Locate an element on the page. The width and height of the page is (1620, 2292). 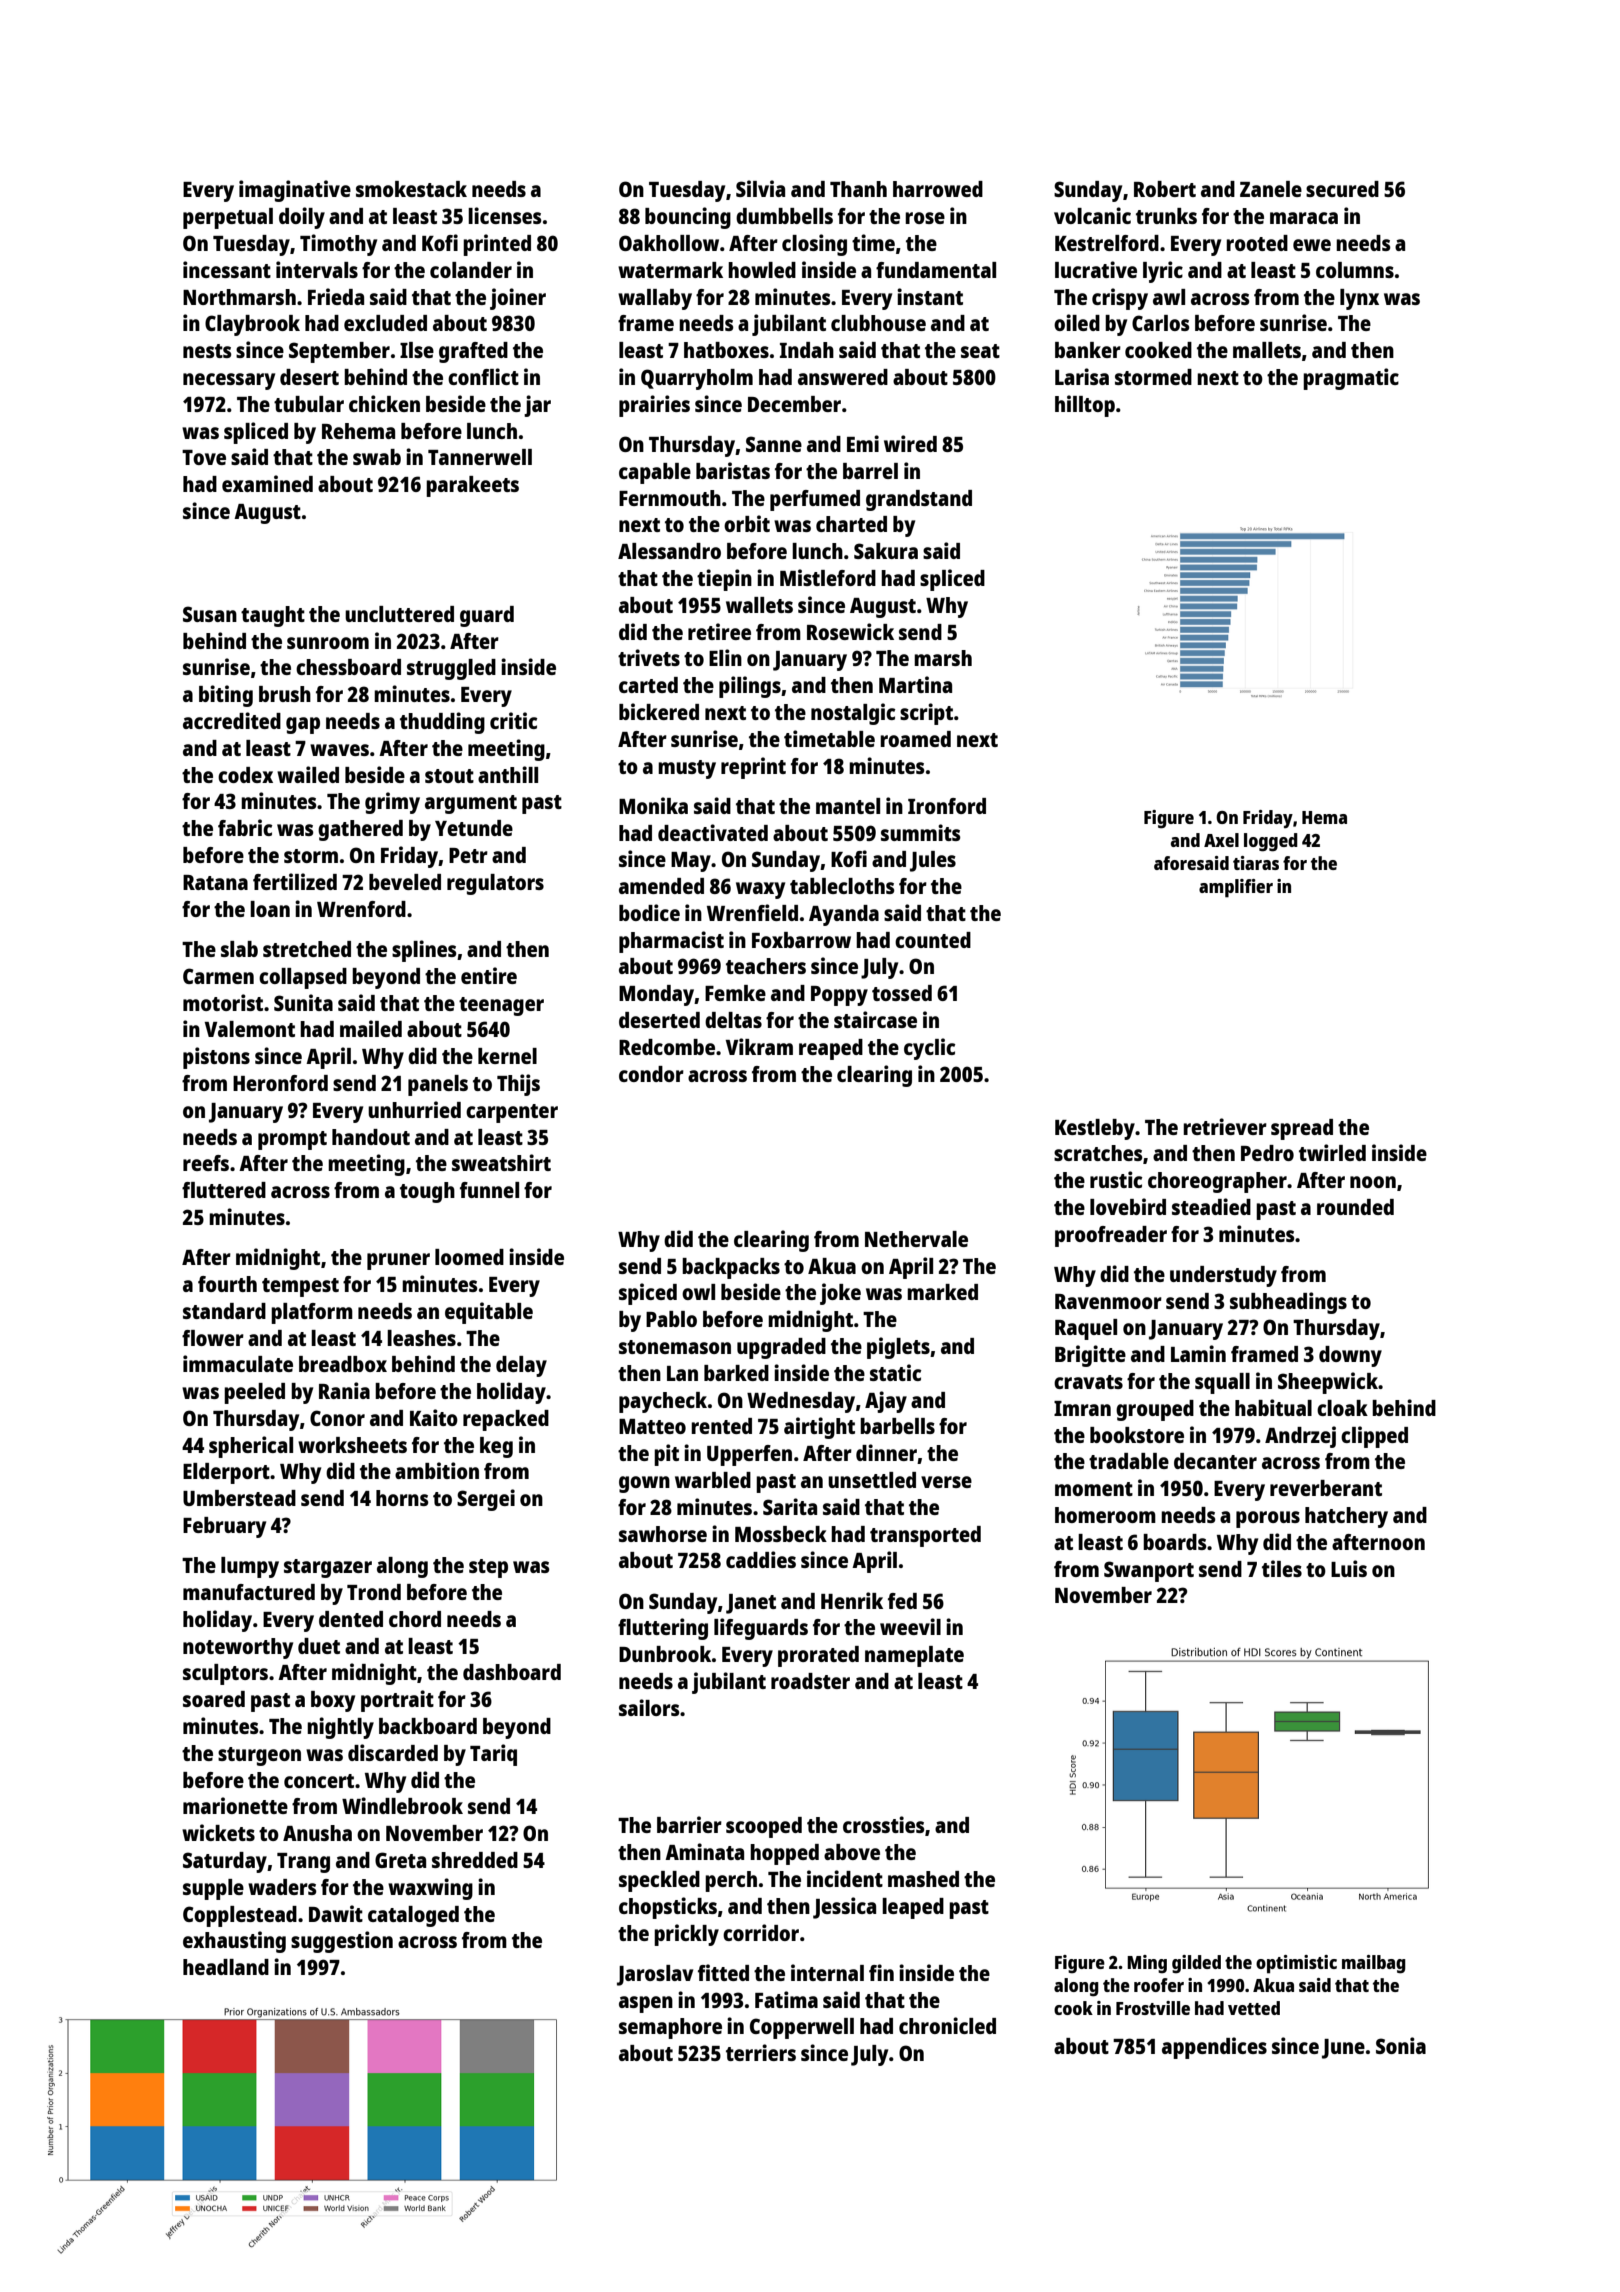
hilltop is located at coordinates (1085, 406).
